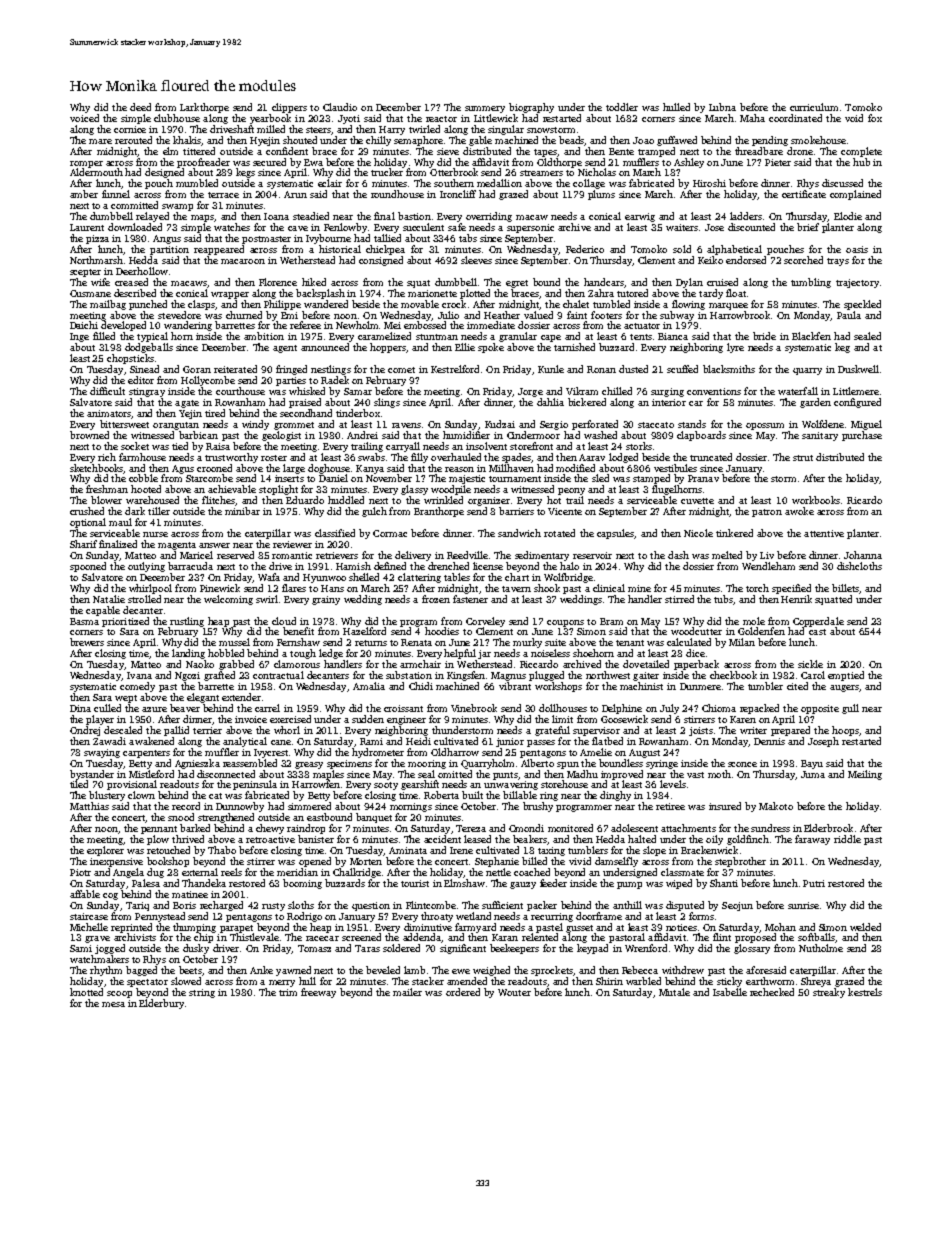  What do you see at coordinates (510, 742) in the screenshot?
I see `junior` at bounding box center [510, 742].
